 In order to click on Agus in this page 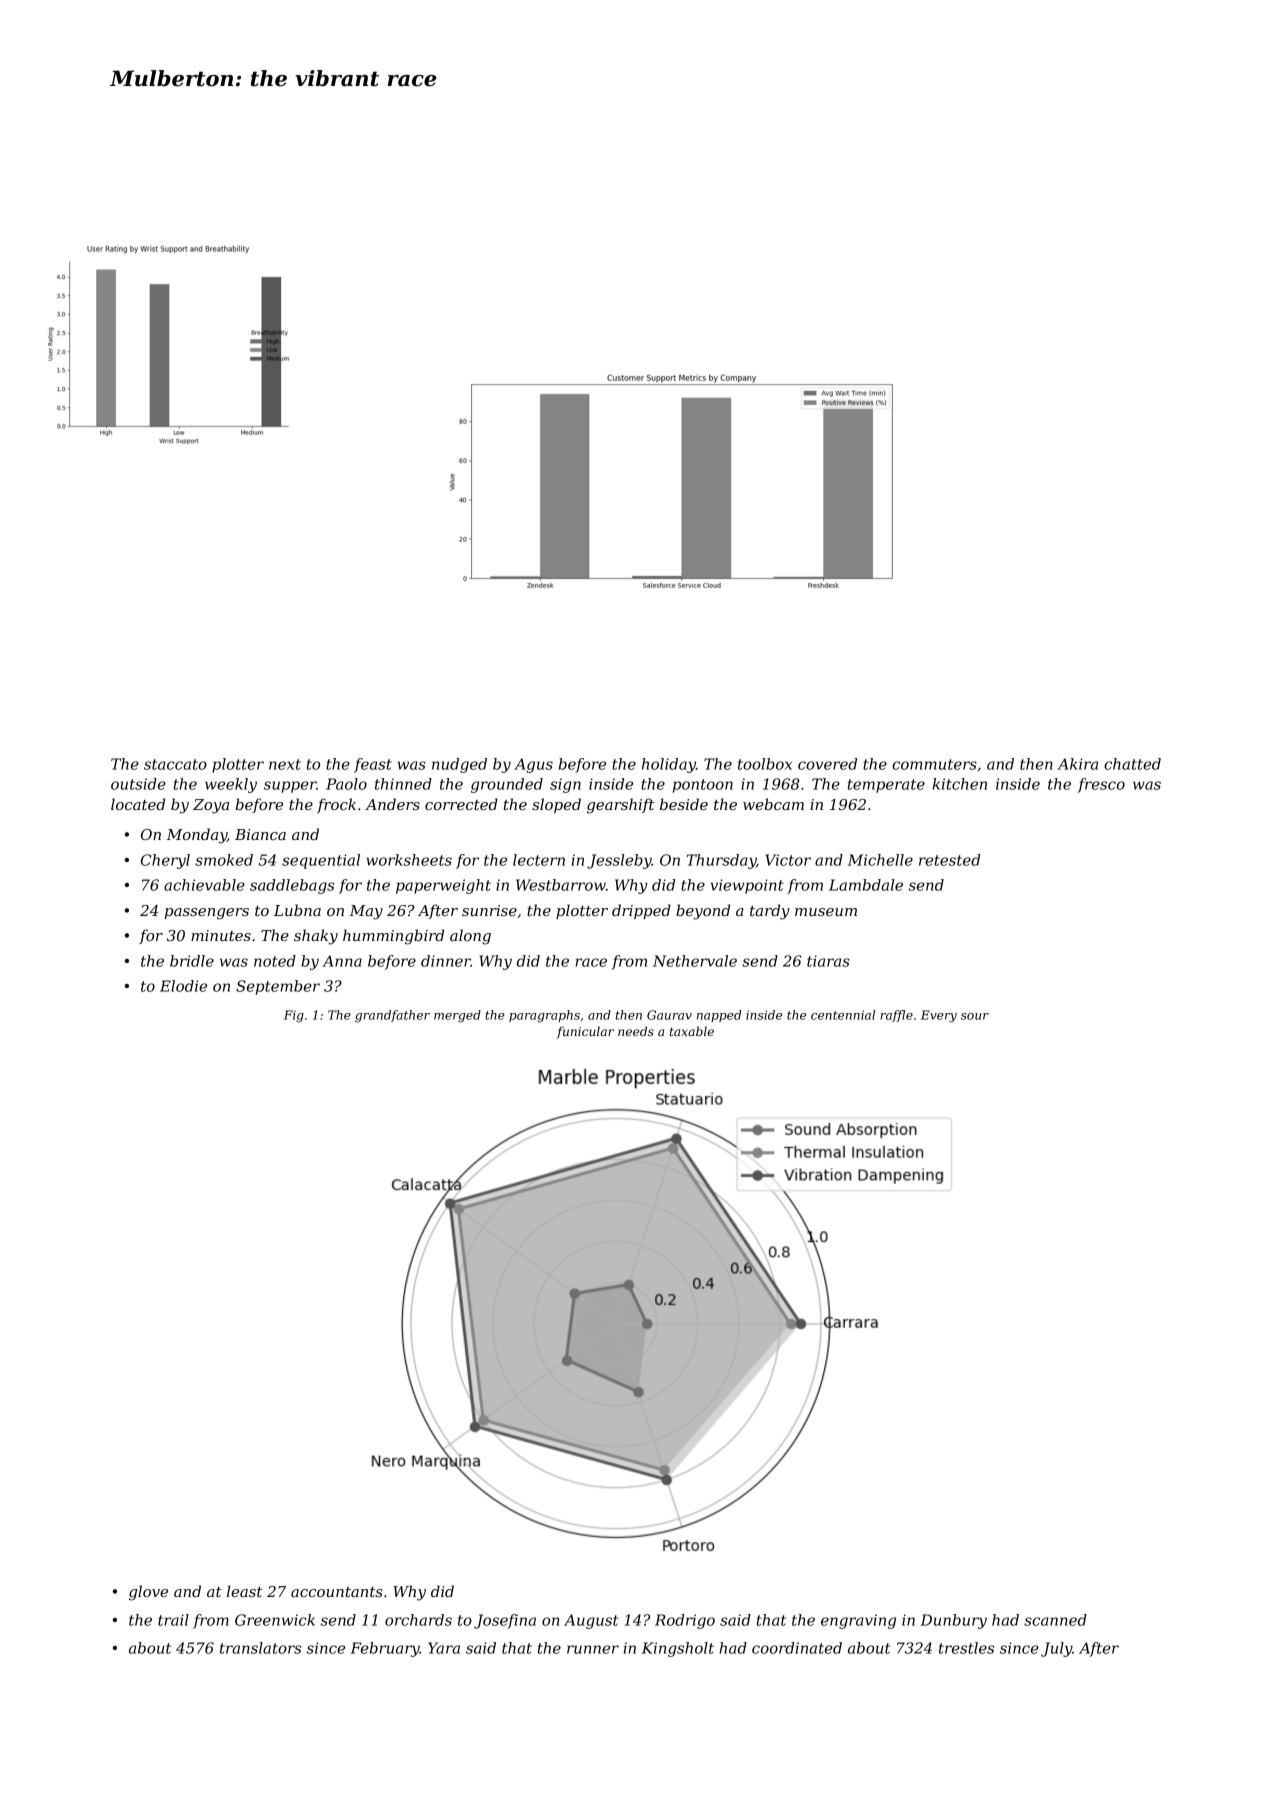, I will do `click(533, 765)`.
